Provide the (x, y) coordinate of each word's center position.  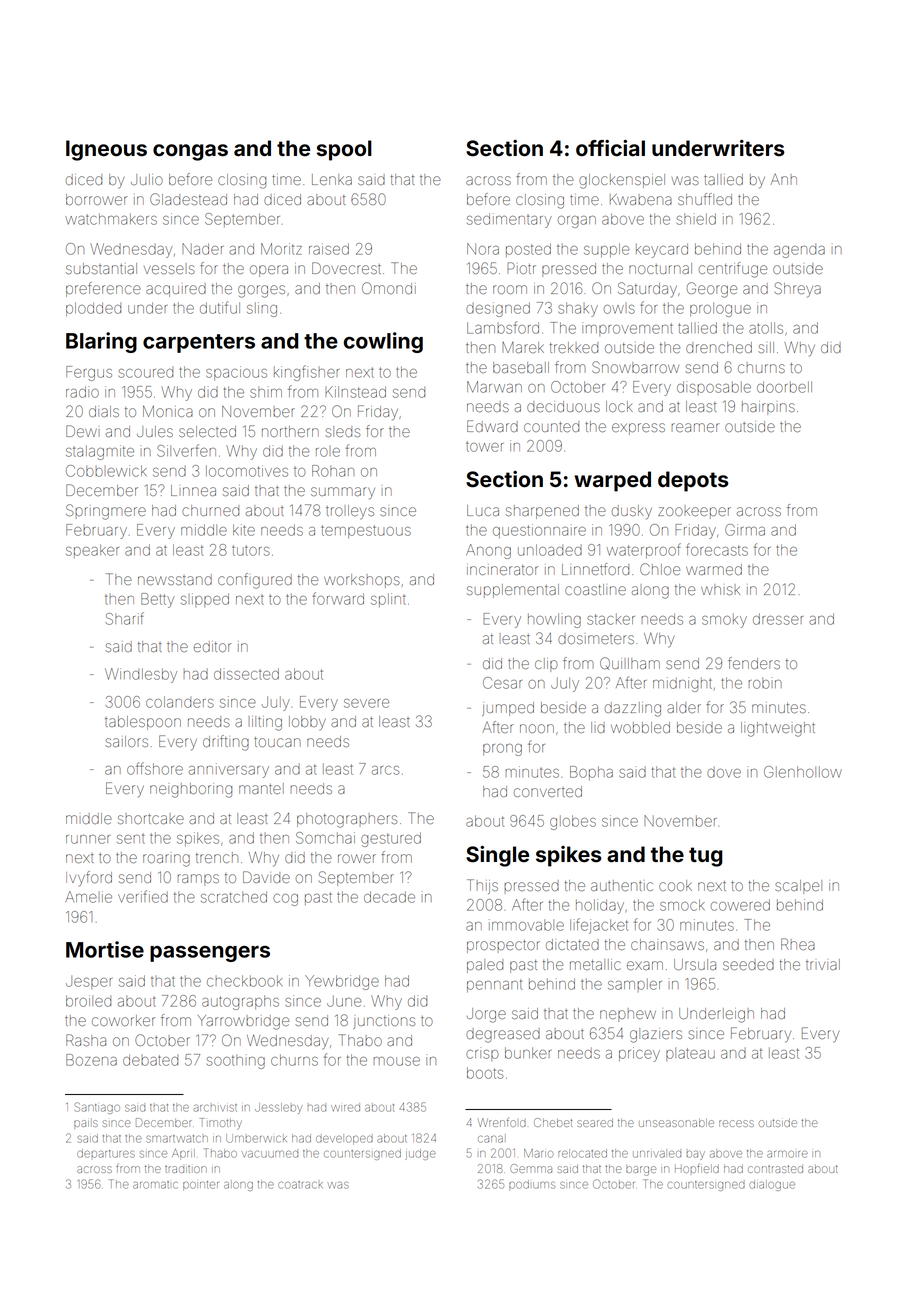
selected (207, 431)
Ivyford (89, 878)
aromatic (155, 1185)
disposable (714, 387)
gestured (391, 839)
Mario (538, 1153)
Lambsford (503, 327)
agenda (799, 251)
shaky (578, 309)
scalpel (798, 887)
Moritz (281, 249)
